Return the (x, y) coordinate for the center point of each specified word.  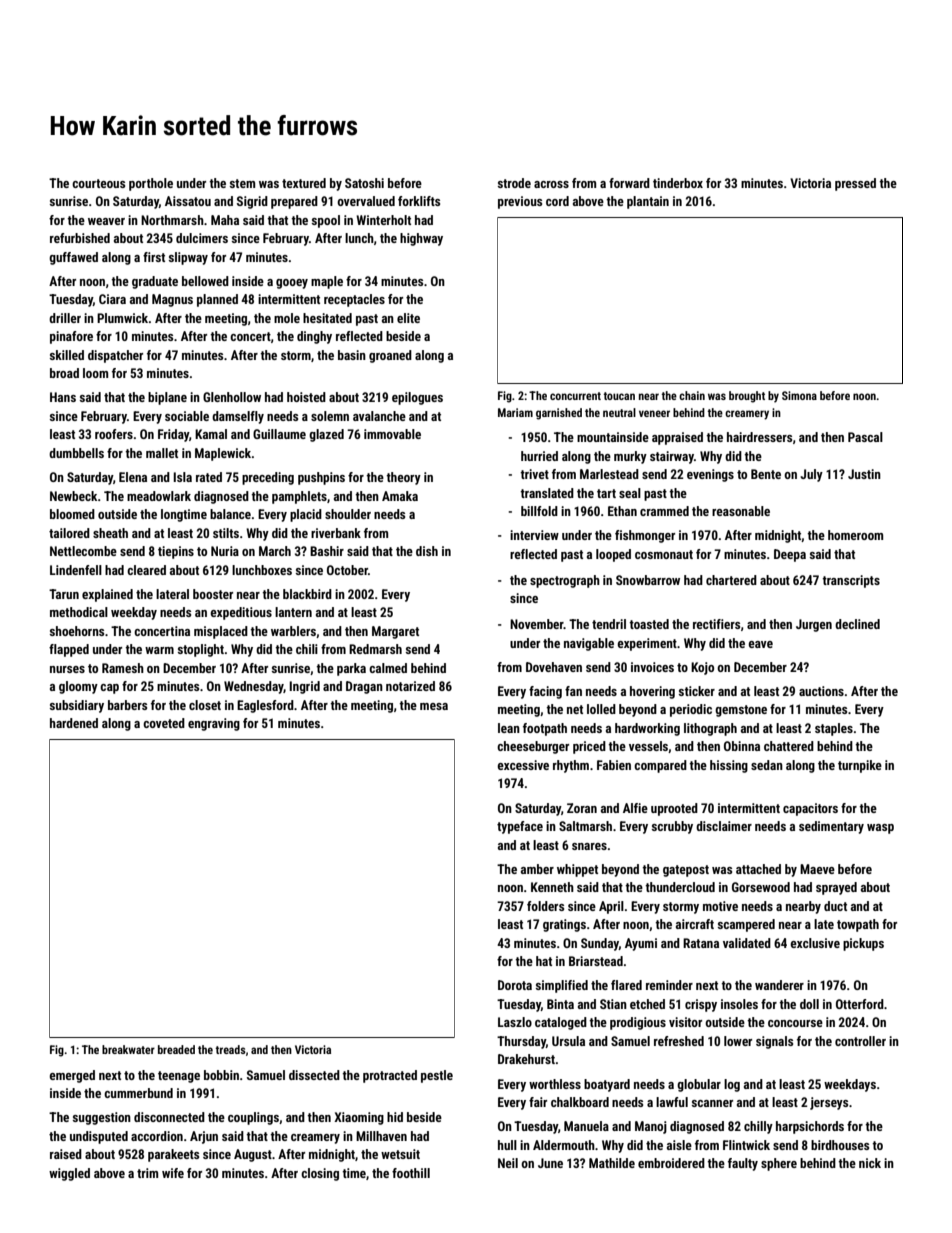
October (347, 570)
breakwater (128, 1049)
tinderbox (678, 183)
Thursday (521, 1042)
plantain (648, 202)
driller (65, 318)
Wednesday (254, 687)
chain (692, 395)
